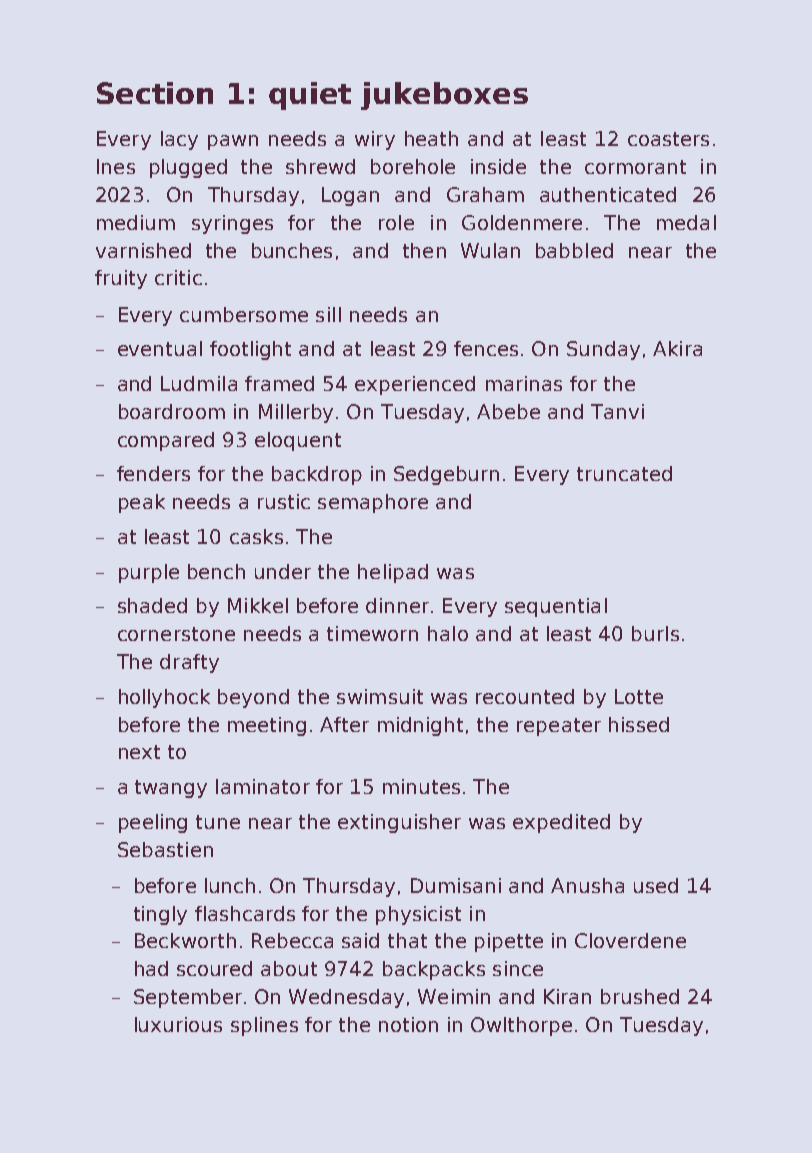 The height and width of the document is (1153, 812). Describe the element at coordinates (640, 996) in the document. I see `brushed` at that location.
